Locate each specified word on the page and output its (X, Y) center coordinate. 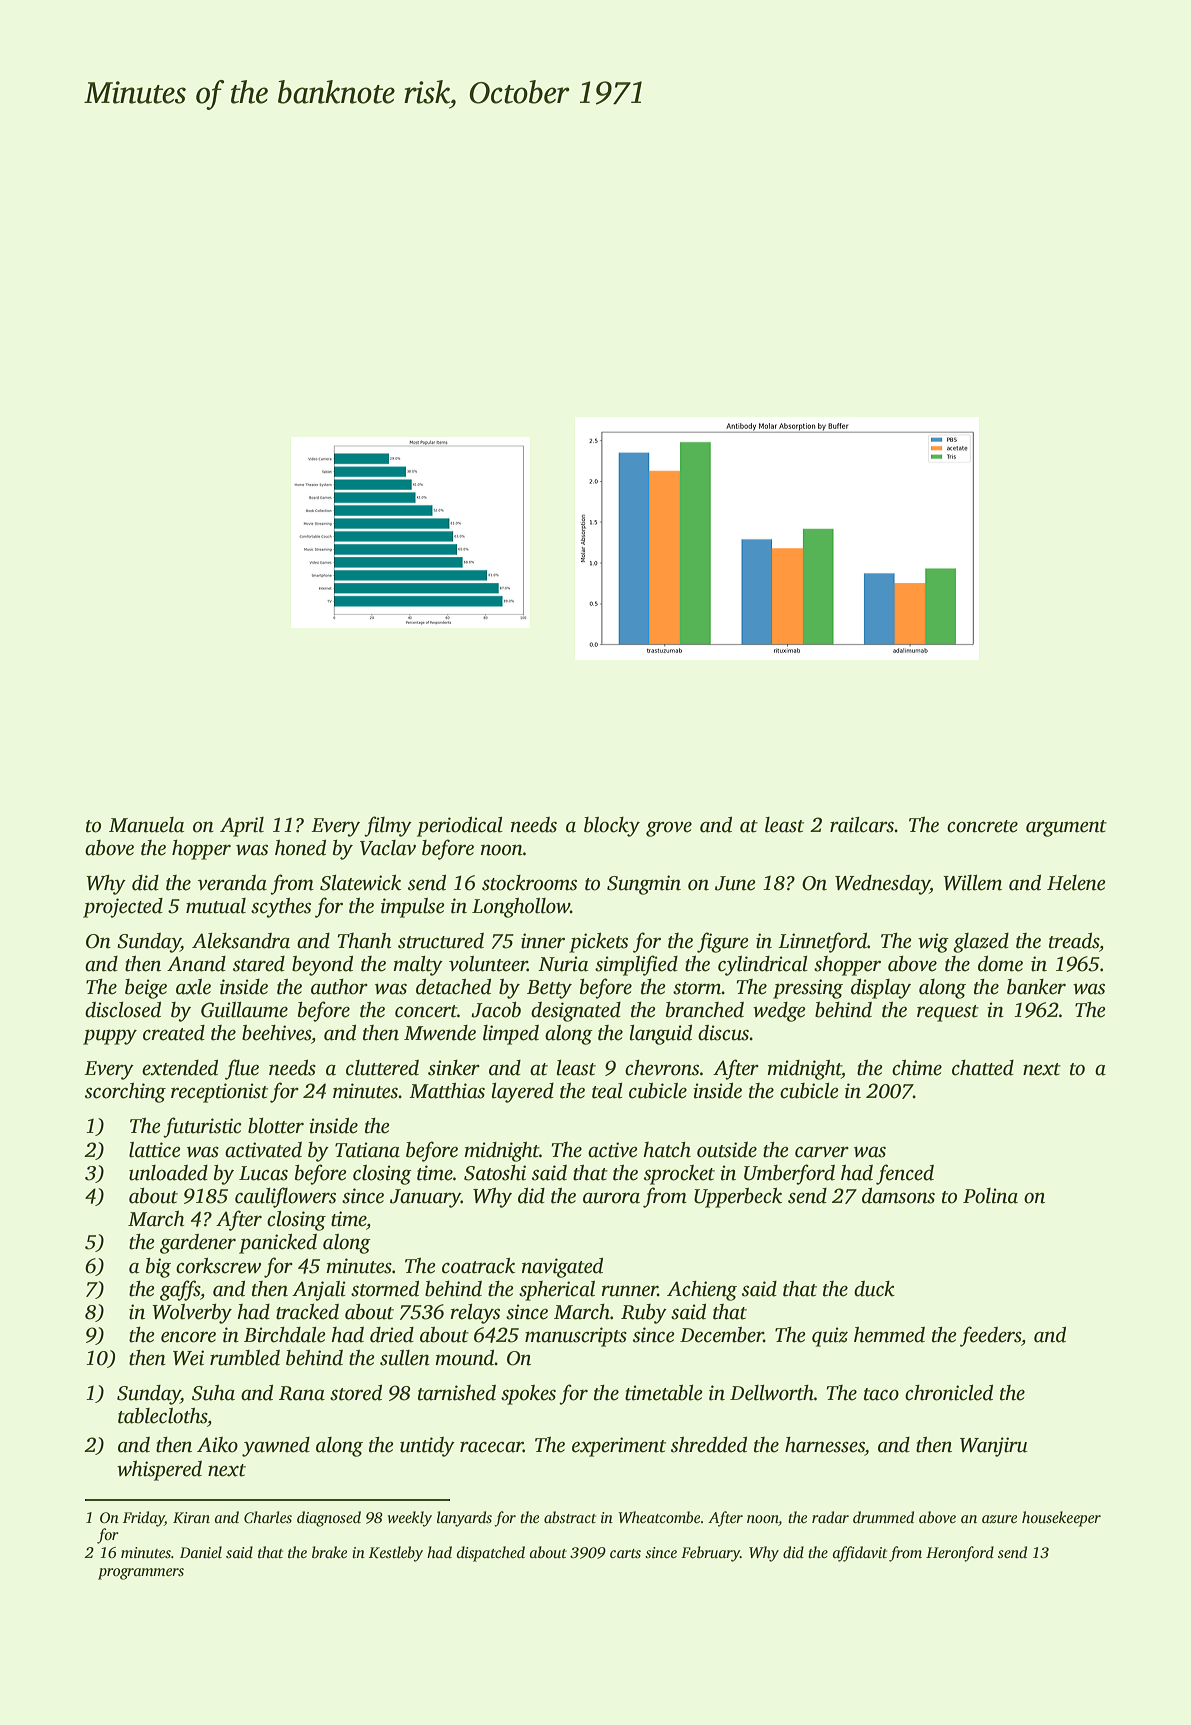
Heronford (960, 1554)
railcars (862, 825)
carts (625, 1554)
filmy (388, 826)
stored (356, 1393)
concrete (982, 826)
